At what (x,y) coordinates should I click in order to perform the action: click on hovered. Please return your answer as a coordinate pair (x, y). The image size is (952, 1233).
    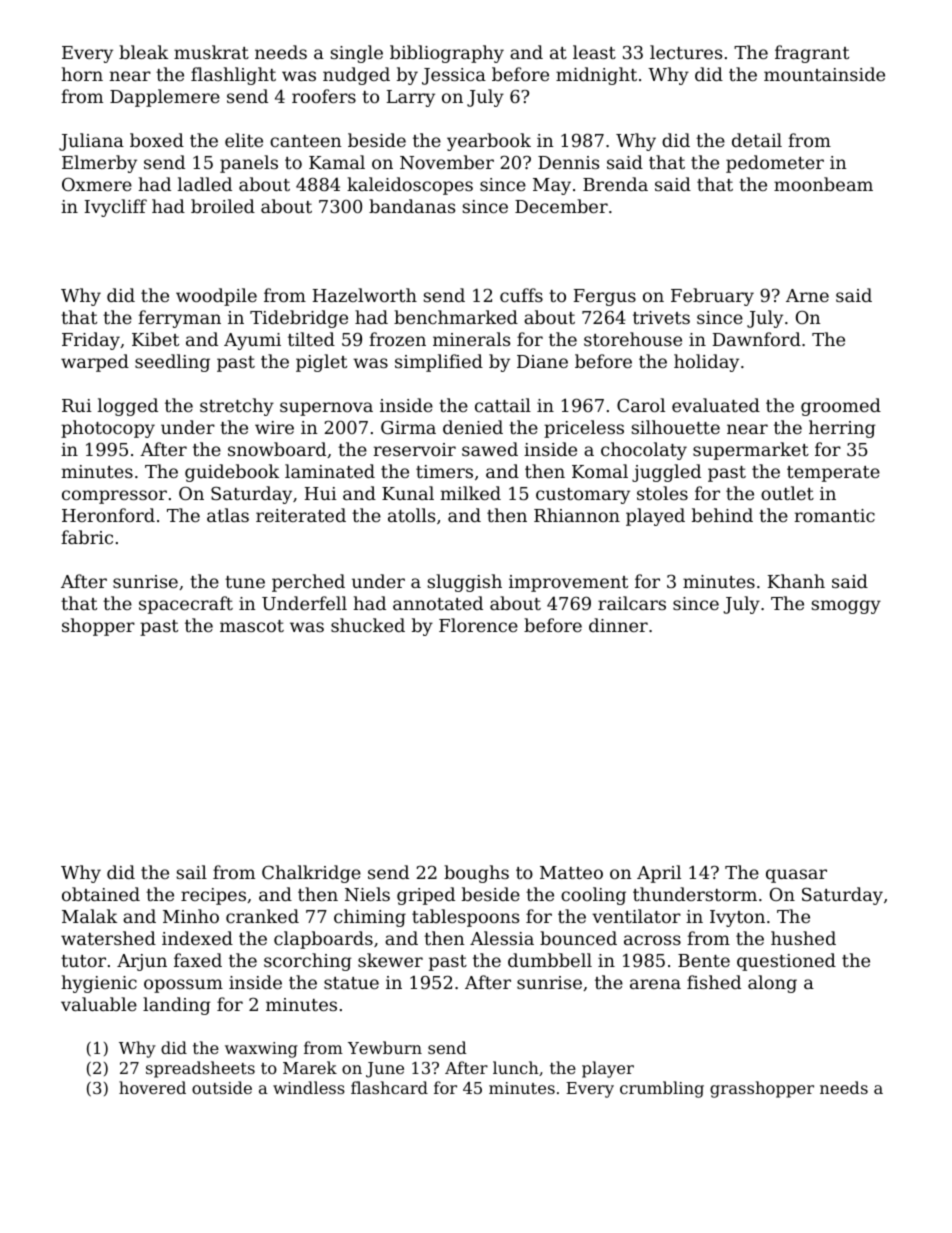
    Looking at the image, I should click on (152, 1087).
